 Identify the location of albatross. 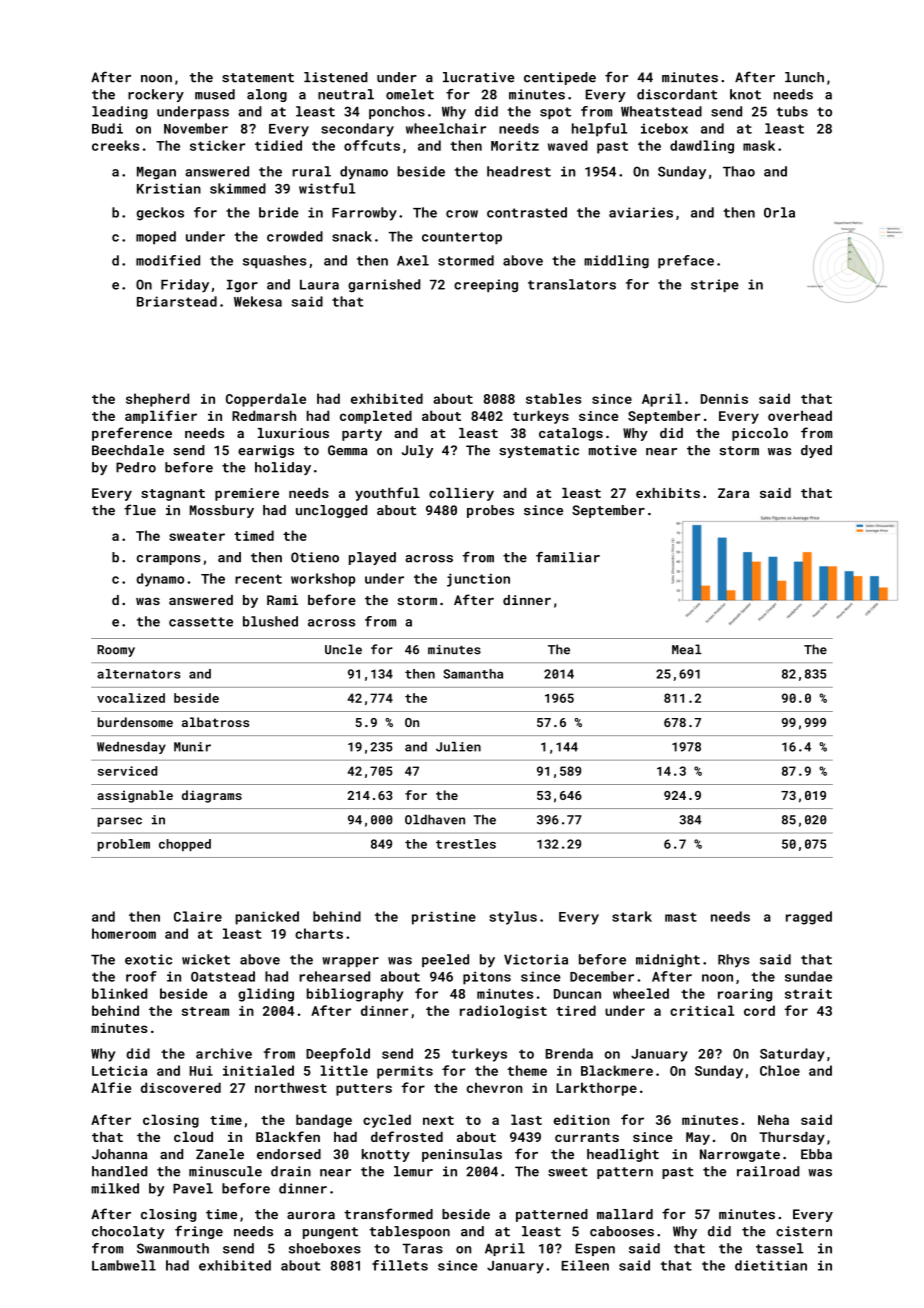
(215, 722).
